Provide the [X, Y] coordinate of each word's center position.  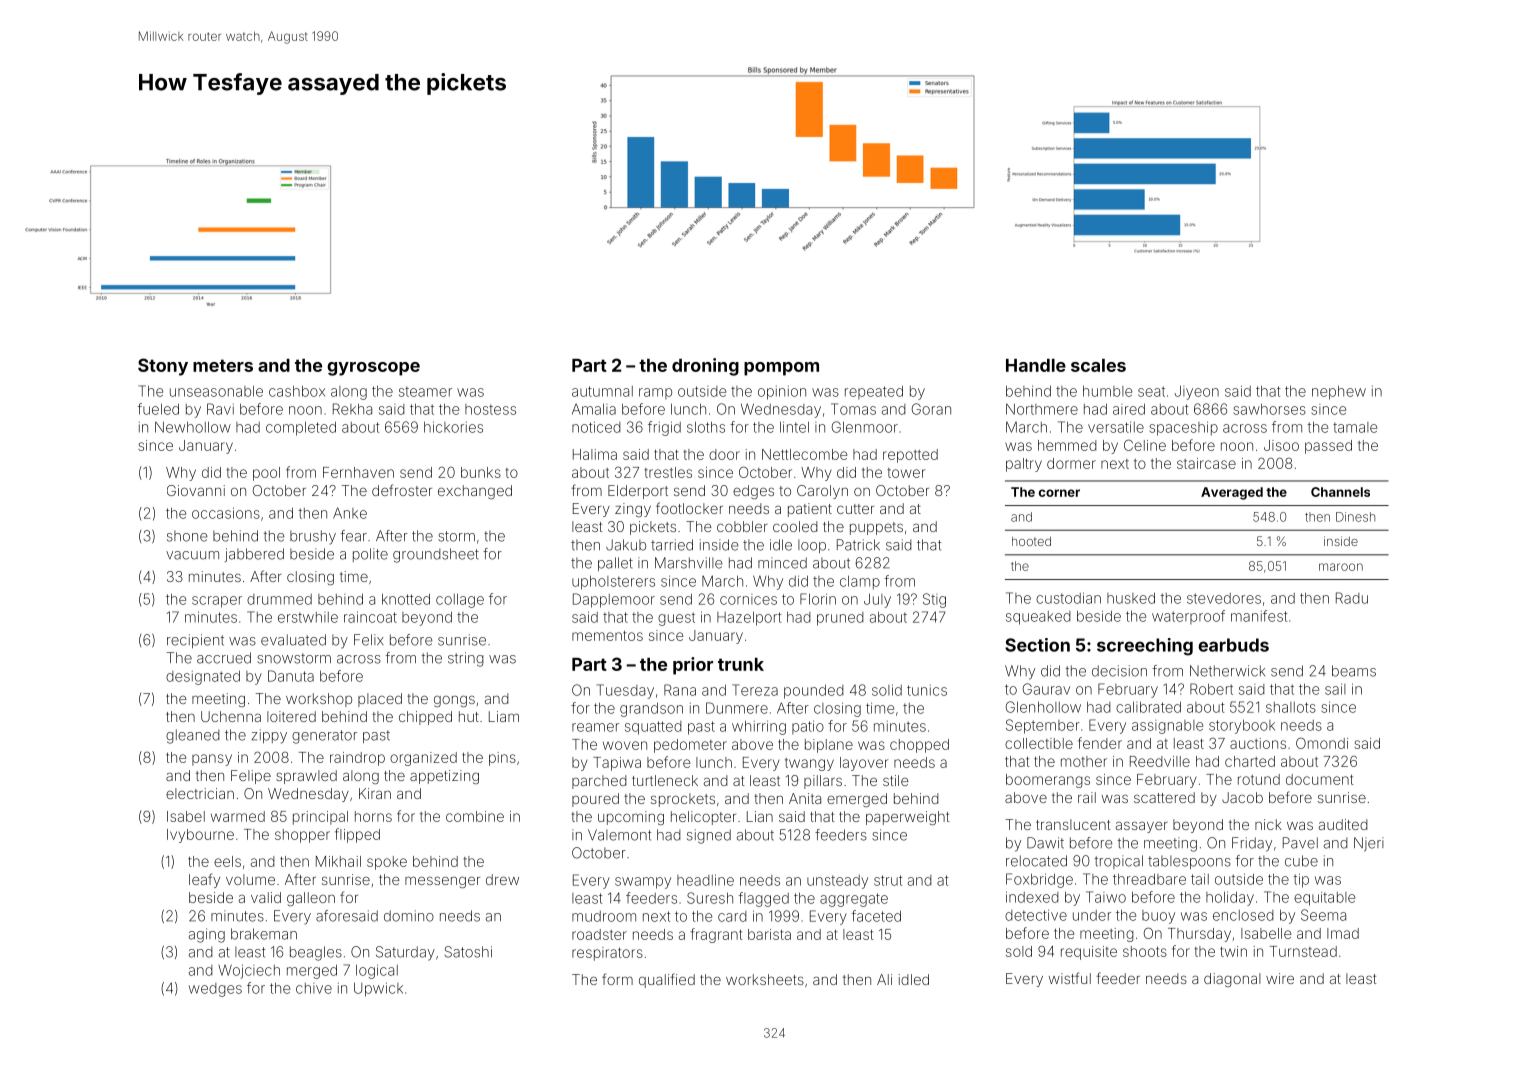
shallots [1291, 707]
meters [223, 365]
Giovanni [196, 490]
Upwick [378, 989]
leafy [204, 880]
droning [705, 367]
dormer [1071, 463]
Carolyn [822, 492]
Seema [1323, 915]
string [466, 659]
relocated [1036, 861]
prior [693, 666]
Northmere [1042, 409]
